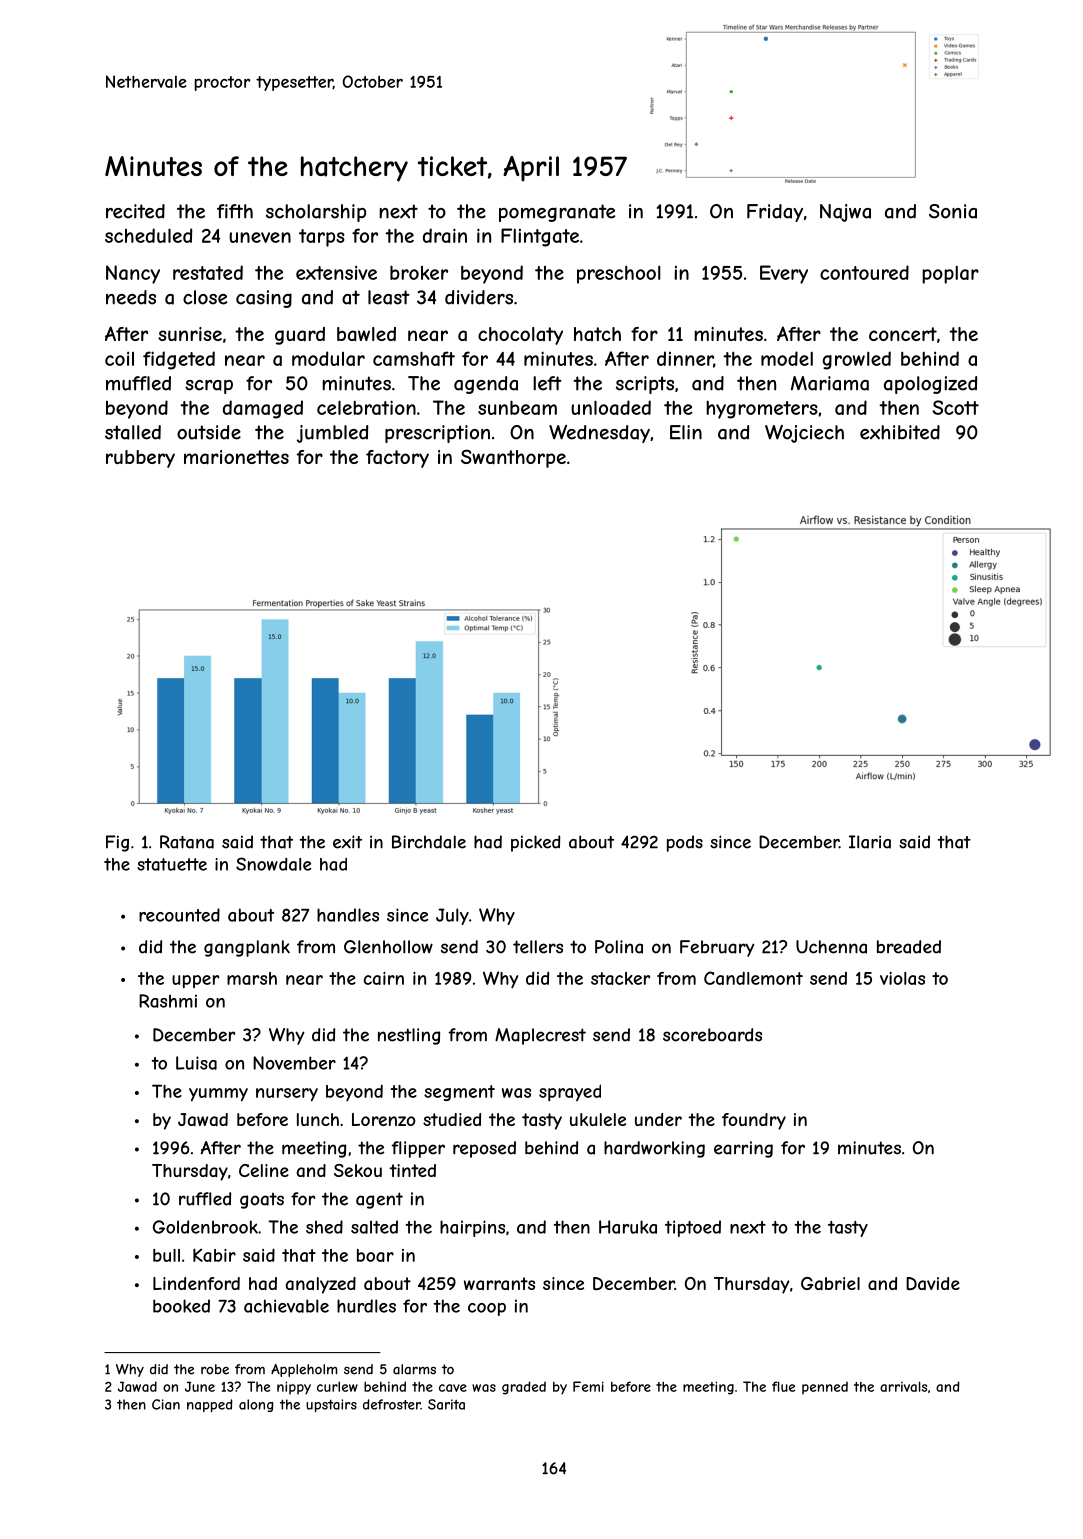 This page has width=1083, height=1539. Describe the element at coordinates (870, 842) in the page. I see `Ilaria` at that location.
